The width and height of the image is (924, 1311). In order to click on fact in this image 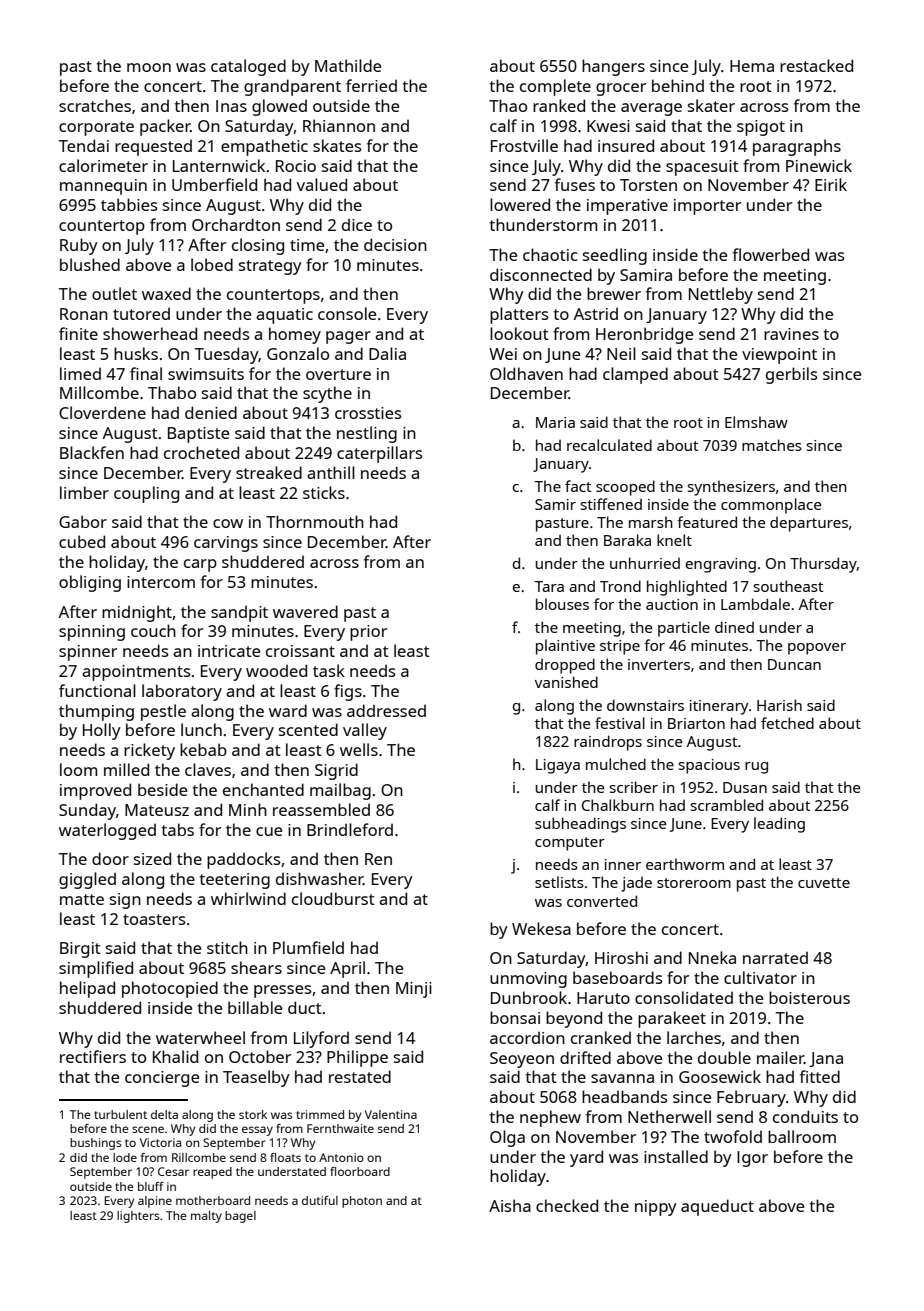, I will do `click(578, 486)`.
